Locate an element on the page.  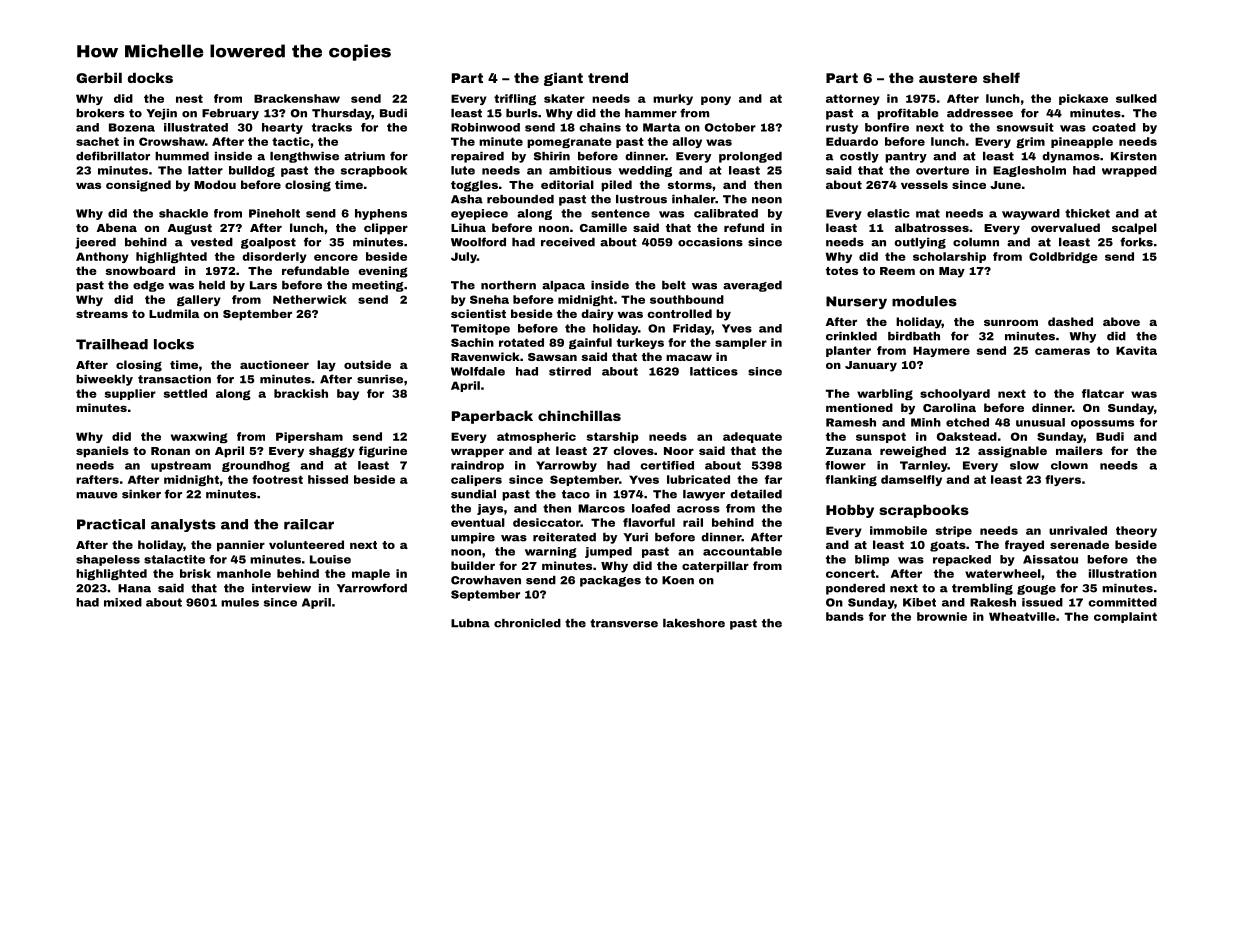
transverse is located at coordinates (624, 623).
